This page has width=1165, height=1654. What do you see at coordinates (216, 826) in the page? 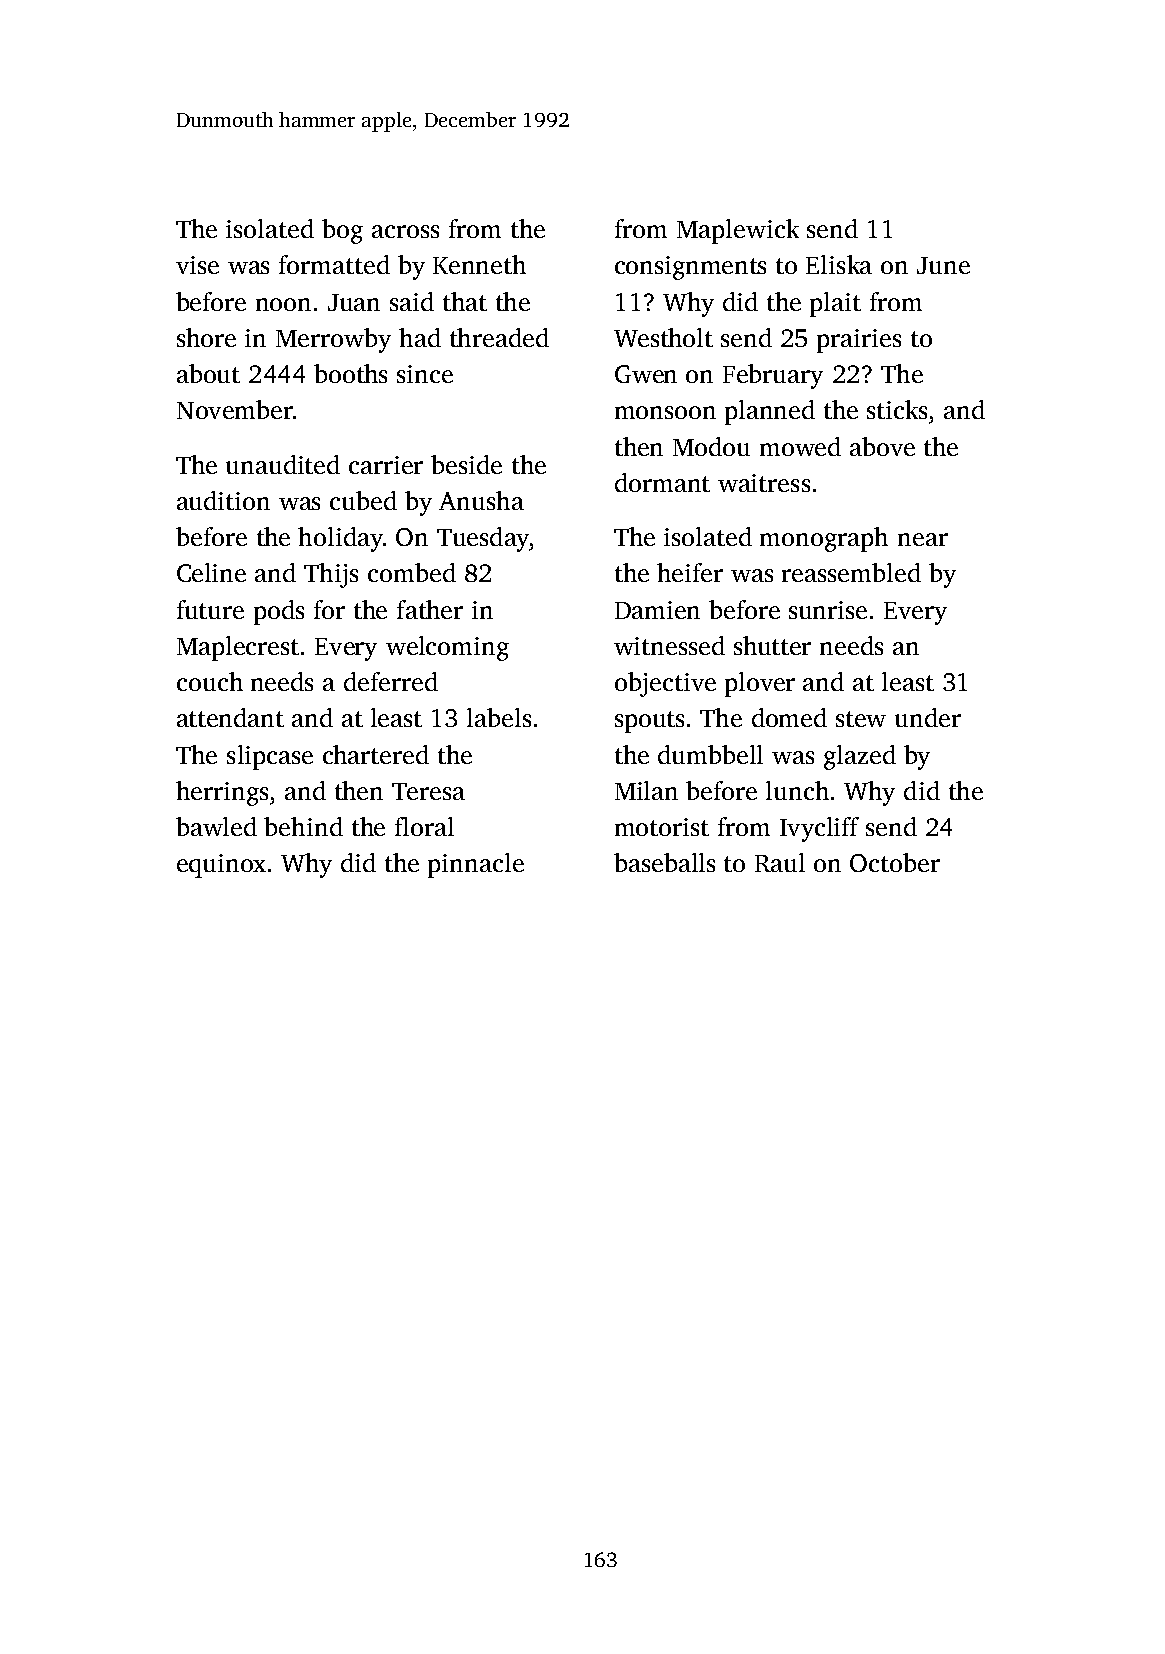
I see `bawled` at bounding box center [216, 826].
